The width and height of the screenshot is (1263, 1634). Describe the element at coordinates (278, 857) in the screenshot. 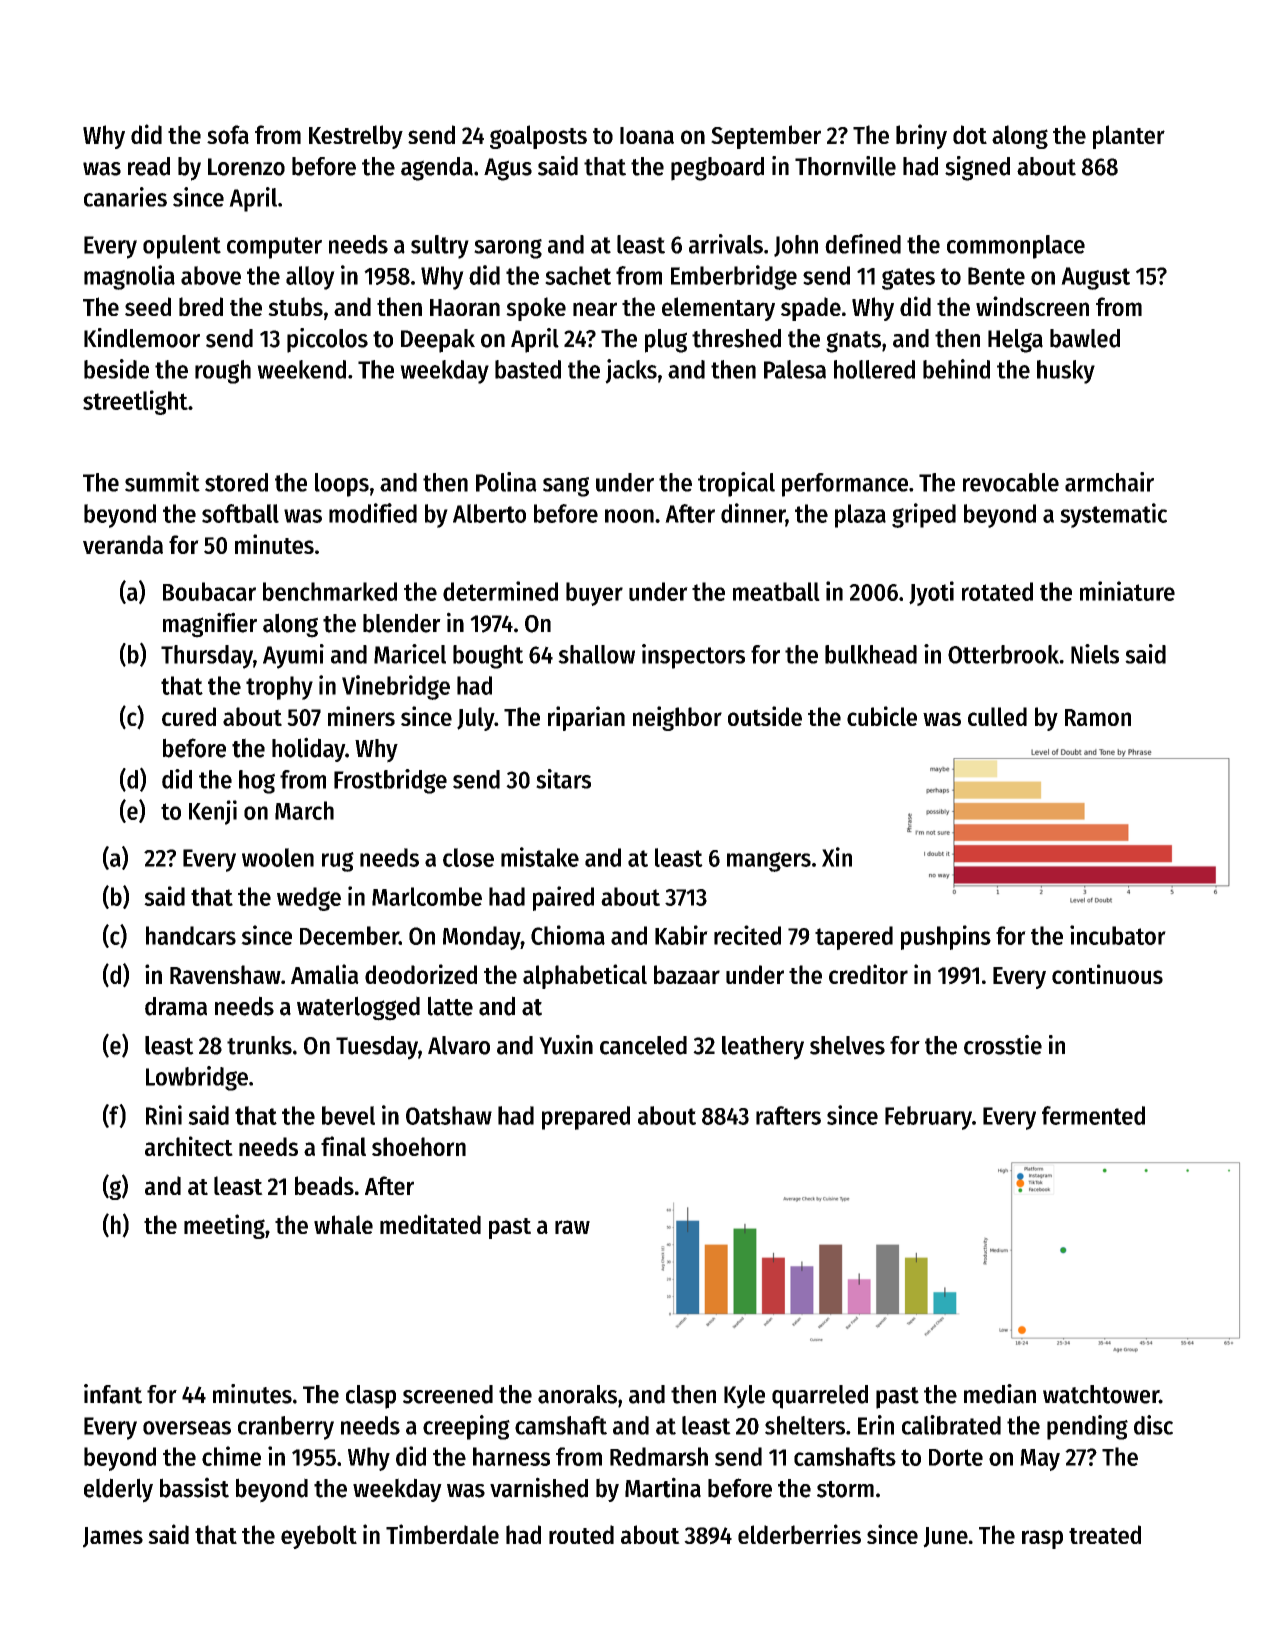

I see `woolen` at that location.
